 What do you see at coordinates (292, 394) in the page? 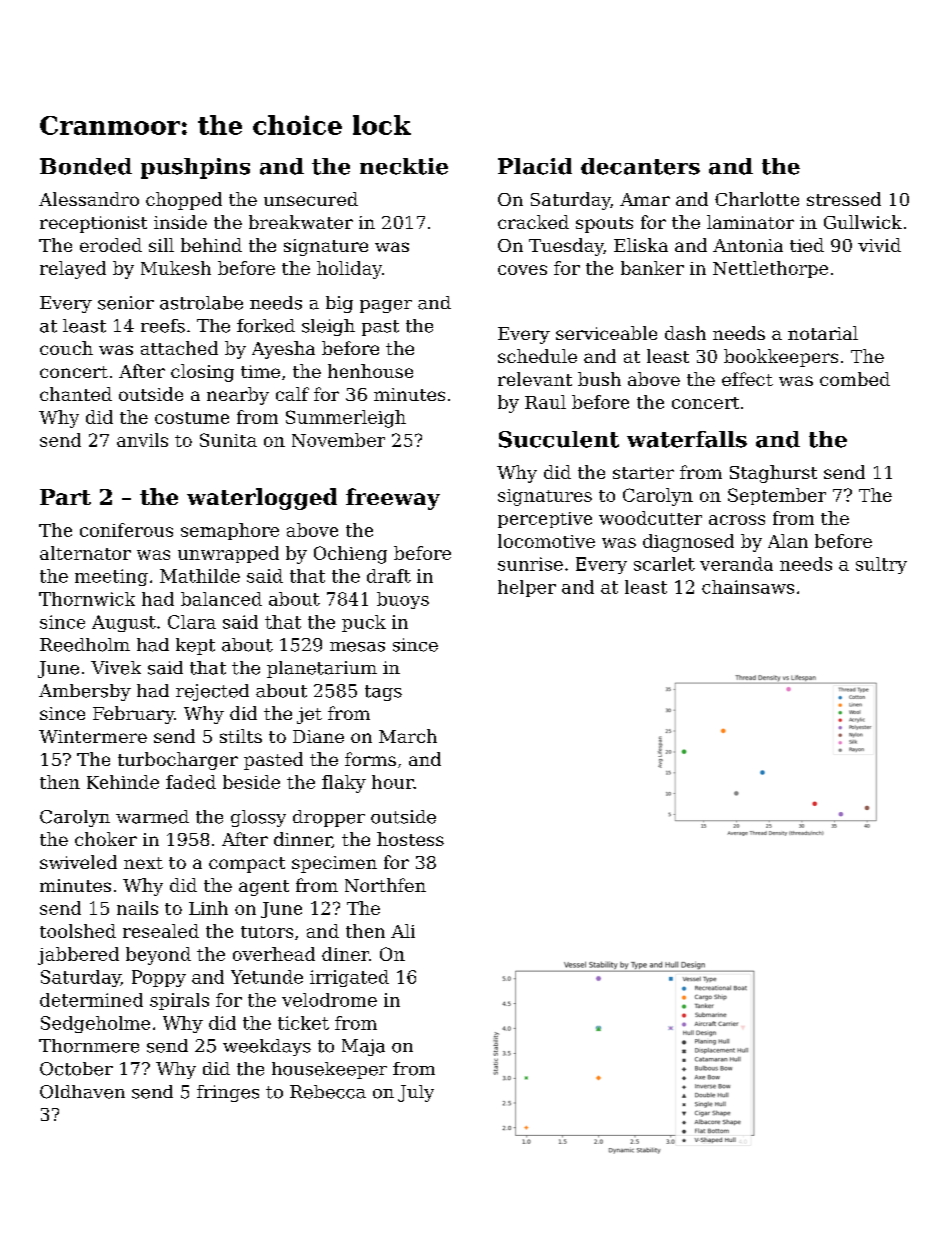
I see `calf` at bounding box center [292, 394].
